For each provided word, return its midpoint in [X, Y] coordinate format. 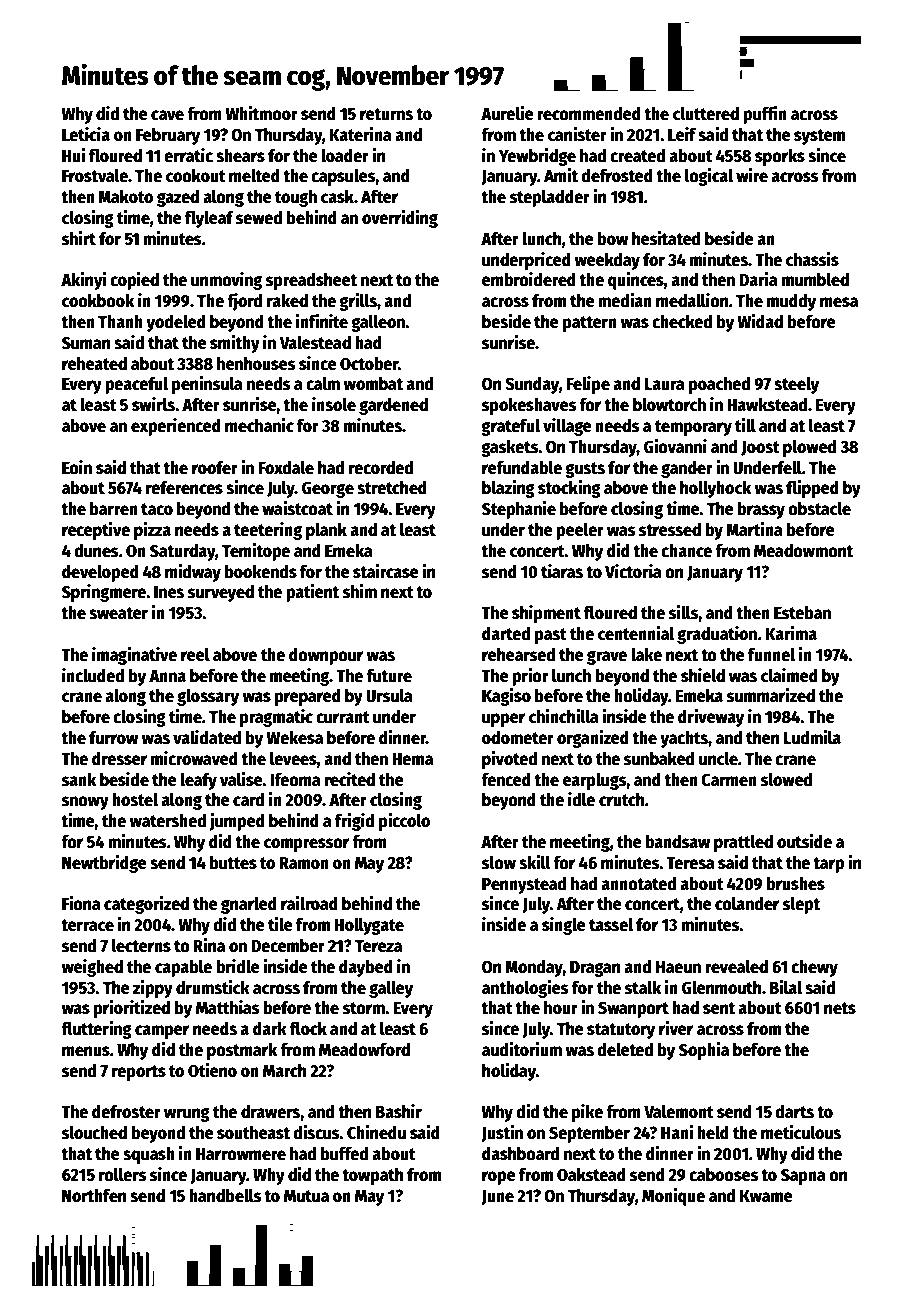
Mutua [306, 1196]
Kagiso [506, 697]
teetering [268, 531]
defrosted [617, 176]
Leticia [86, 134]
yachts [684, 739]
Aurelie [507, 113]
